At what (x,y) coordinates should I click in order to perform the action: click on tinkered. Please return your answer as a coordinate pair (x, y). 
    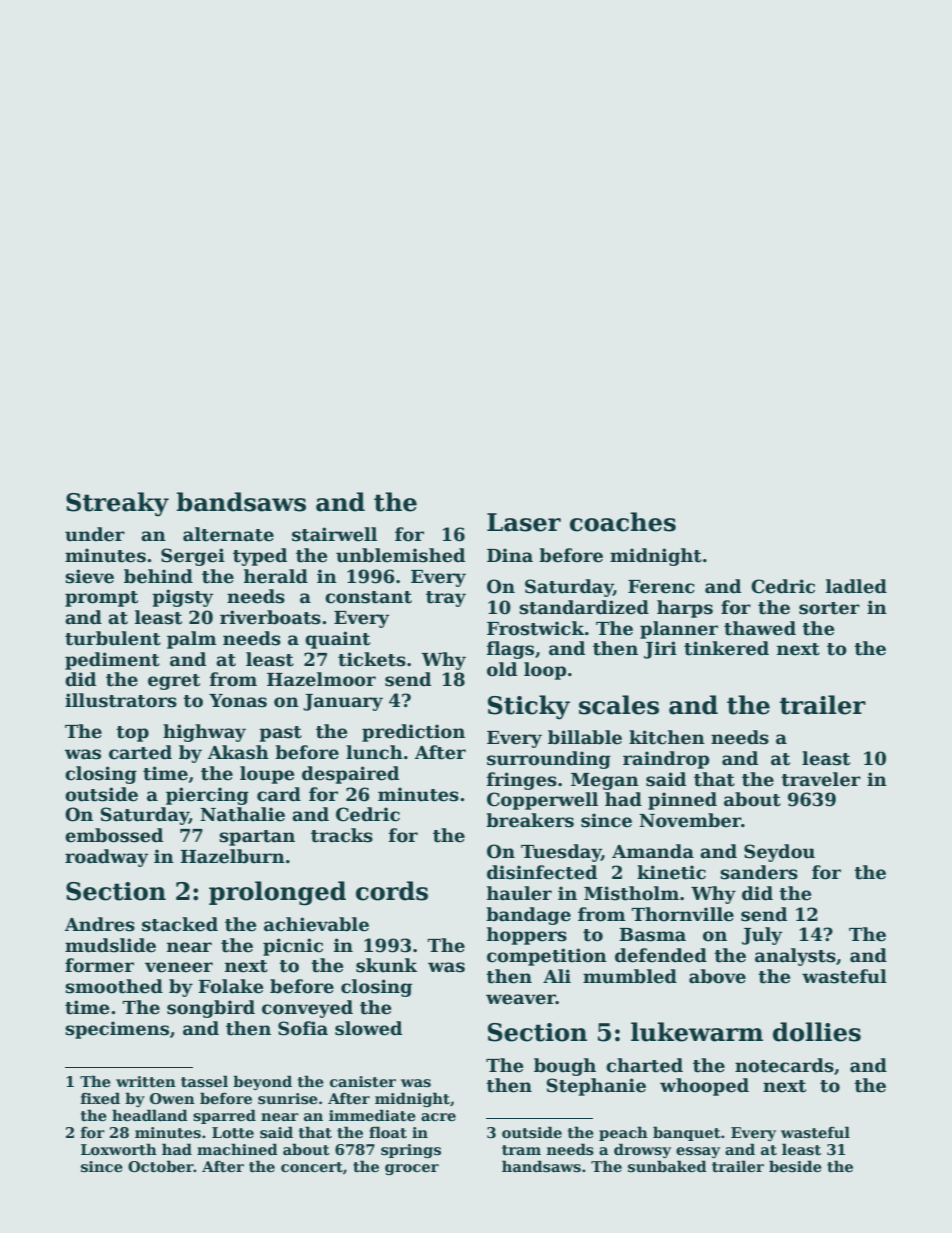
    Looking at the image, I should click on (726, 648).
